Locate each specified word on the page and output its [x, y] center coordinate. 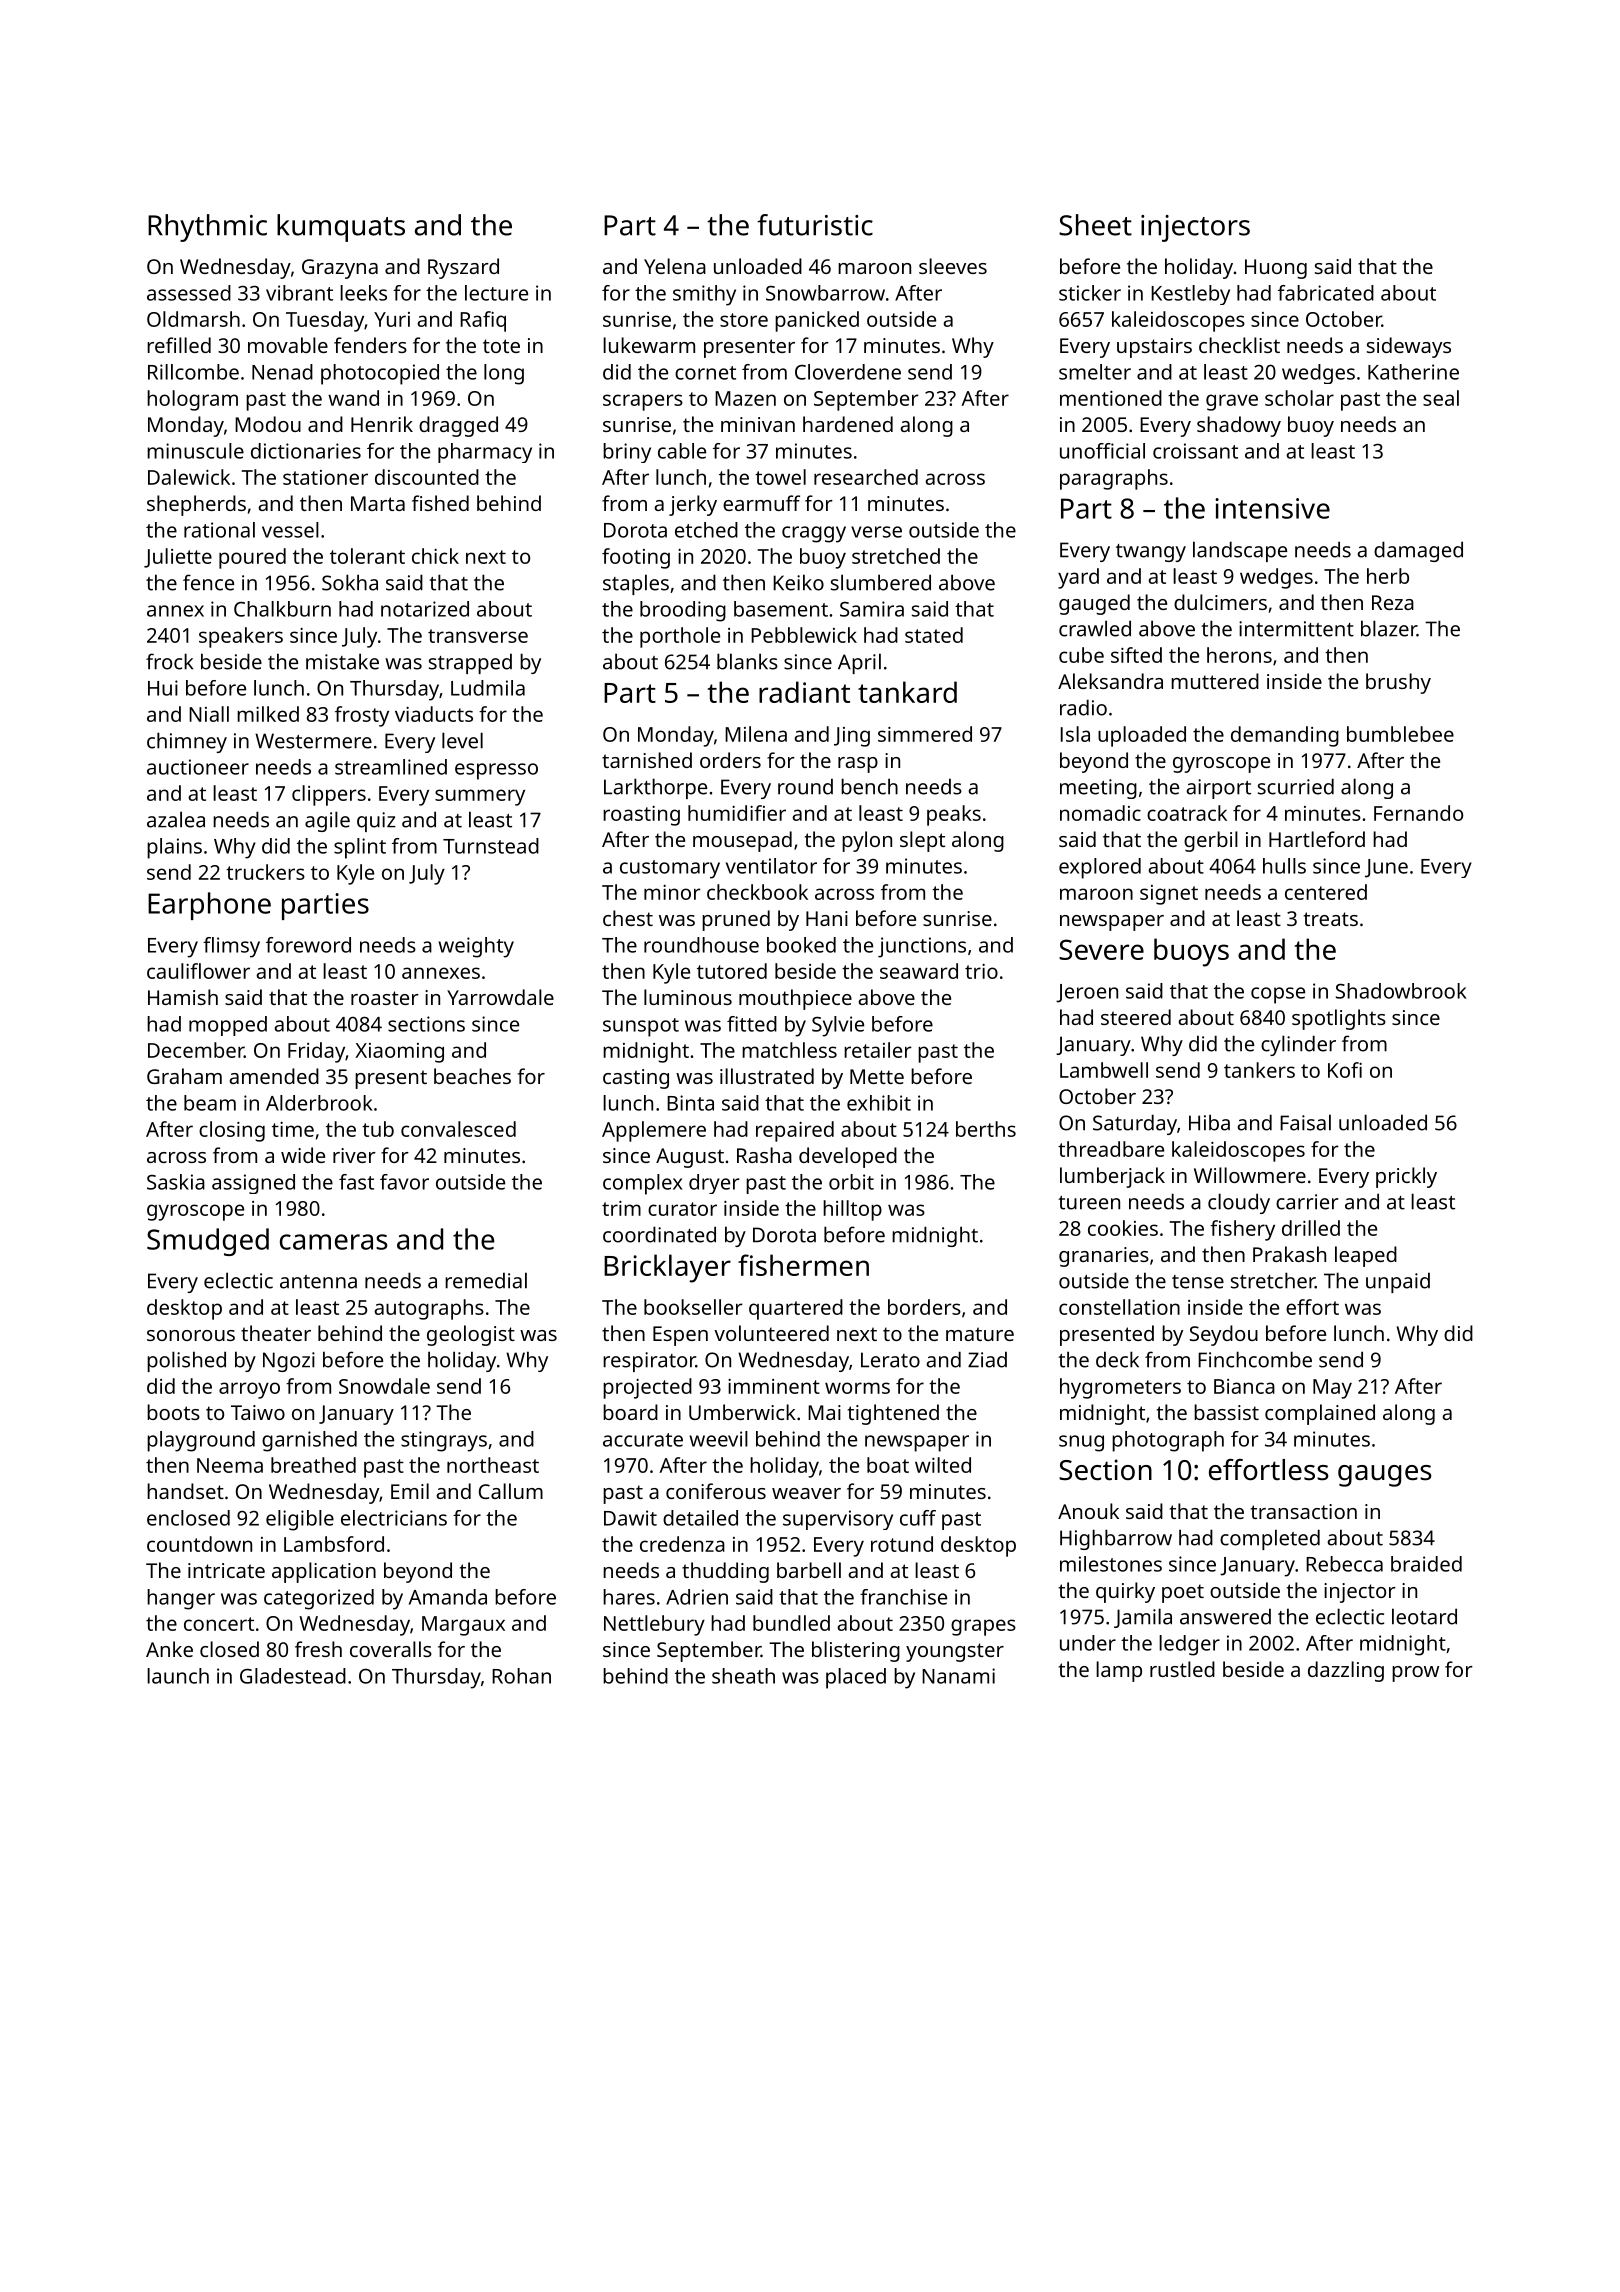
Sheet [1095, 225]
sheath [743, 1676]
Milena [756, 734]
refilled [179, 345]
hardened [848, 424]
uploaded [1142, 736]
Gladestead [293, 1676]
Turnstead [491, 846]
